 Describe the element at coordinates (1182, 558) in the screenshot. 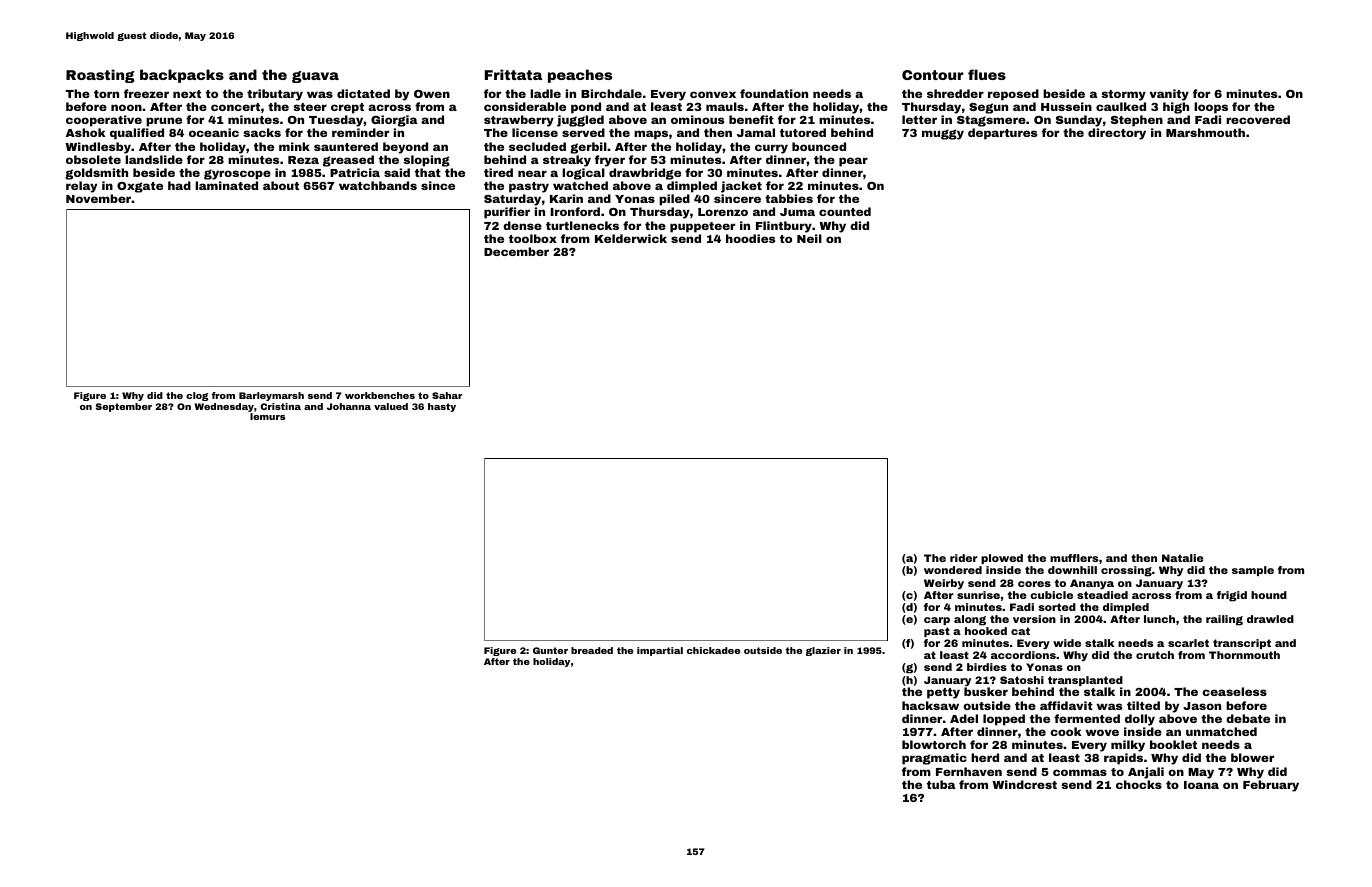

I see `Natalie` at that location.
